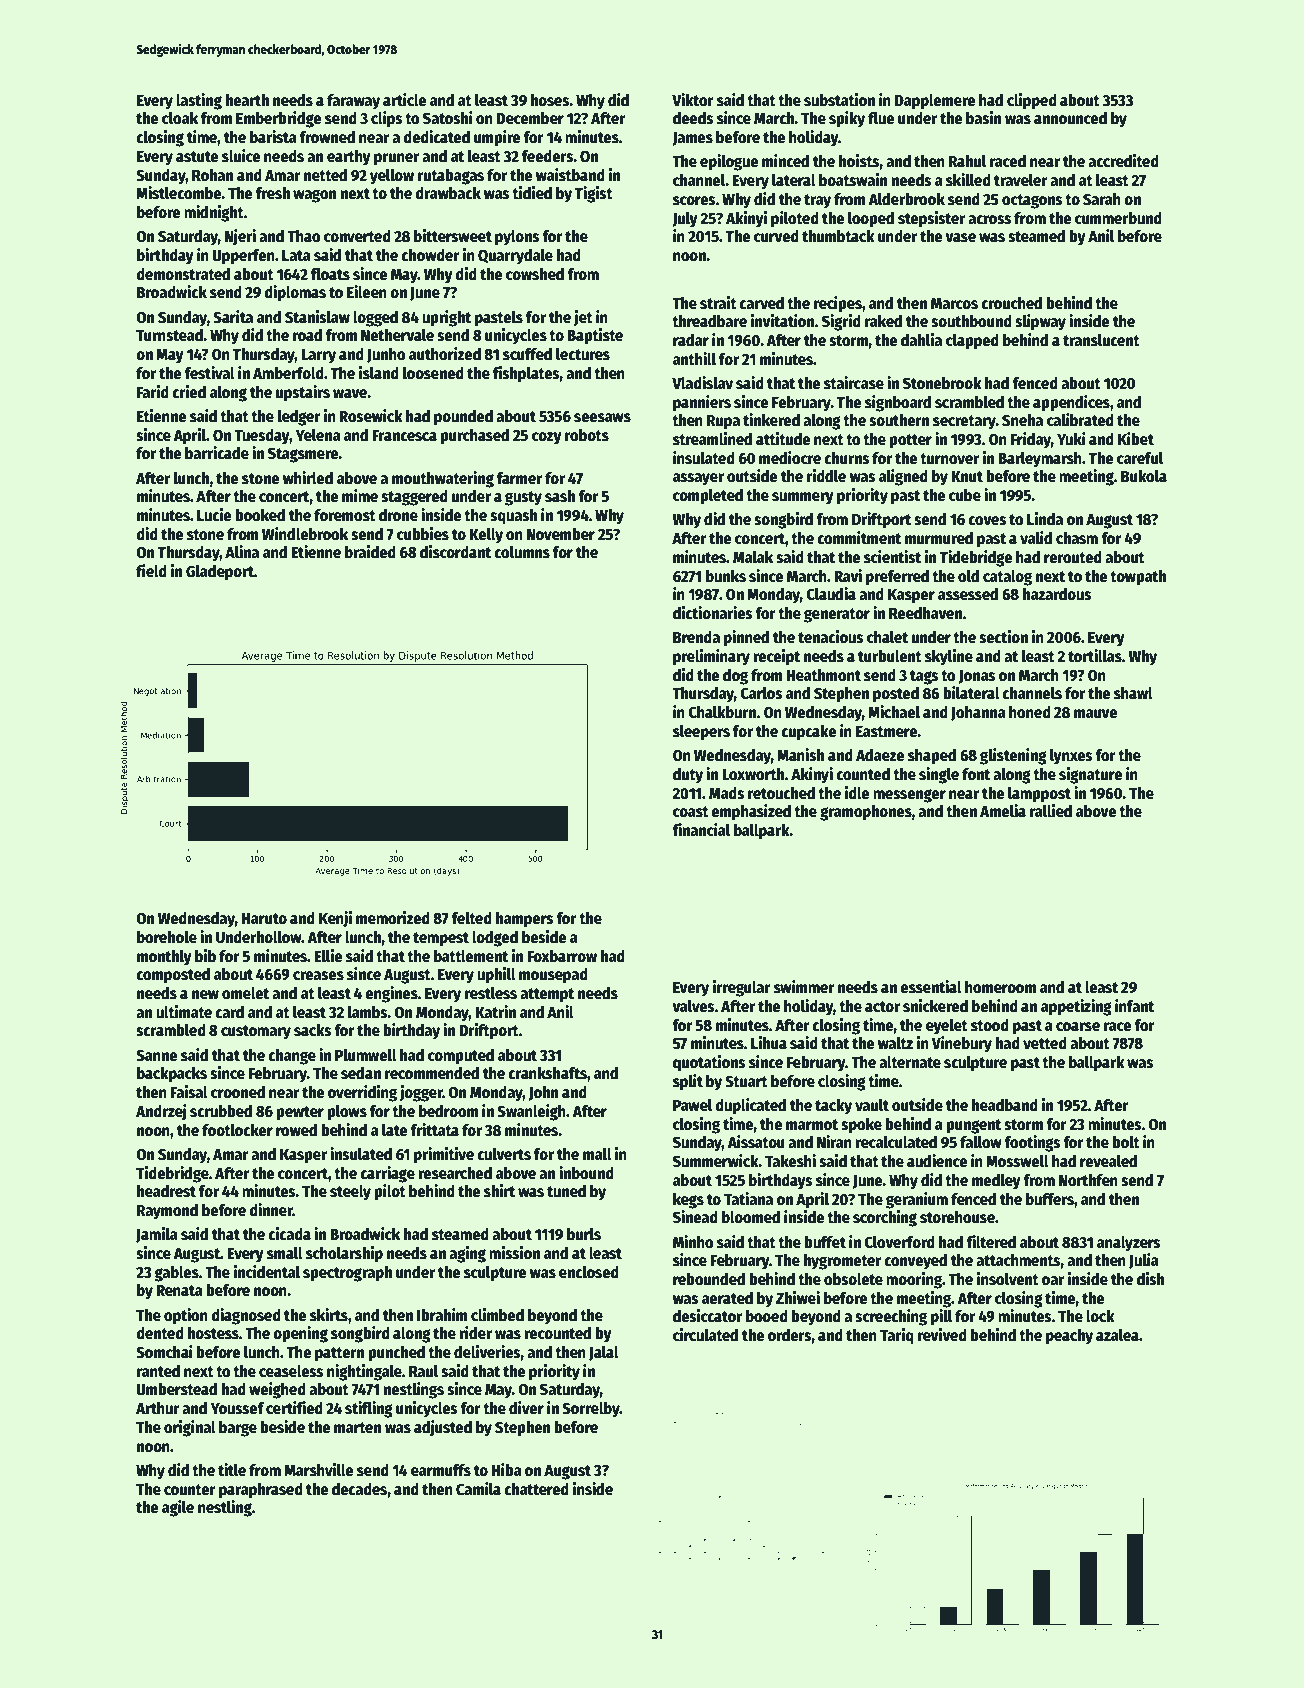 The image size is (1304, 1688). Describe the element at coordinates (214, 514) in the image. I see `Lucie` at that location.
